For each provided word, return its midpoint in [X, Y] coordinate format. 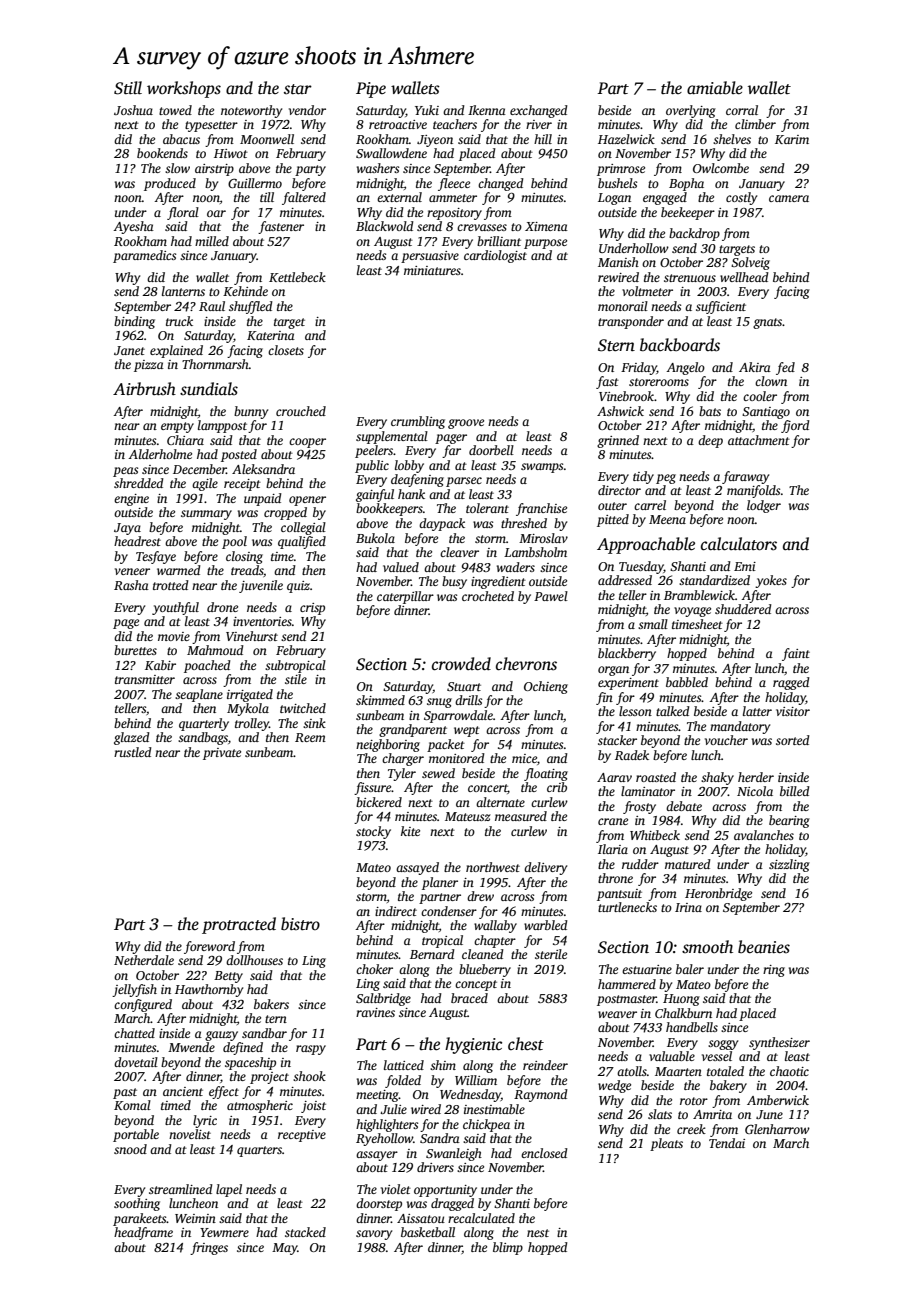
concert [488, 789]
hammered [627, 984]
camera [789, 198]
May [285, 1249]
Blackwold [385, 226]
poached [207, 666]
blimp [508, 1248]
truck [179, 321]
